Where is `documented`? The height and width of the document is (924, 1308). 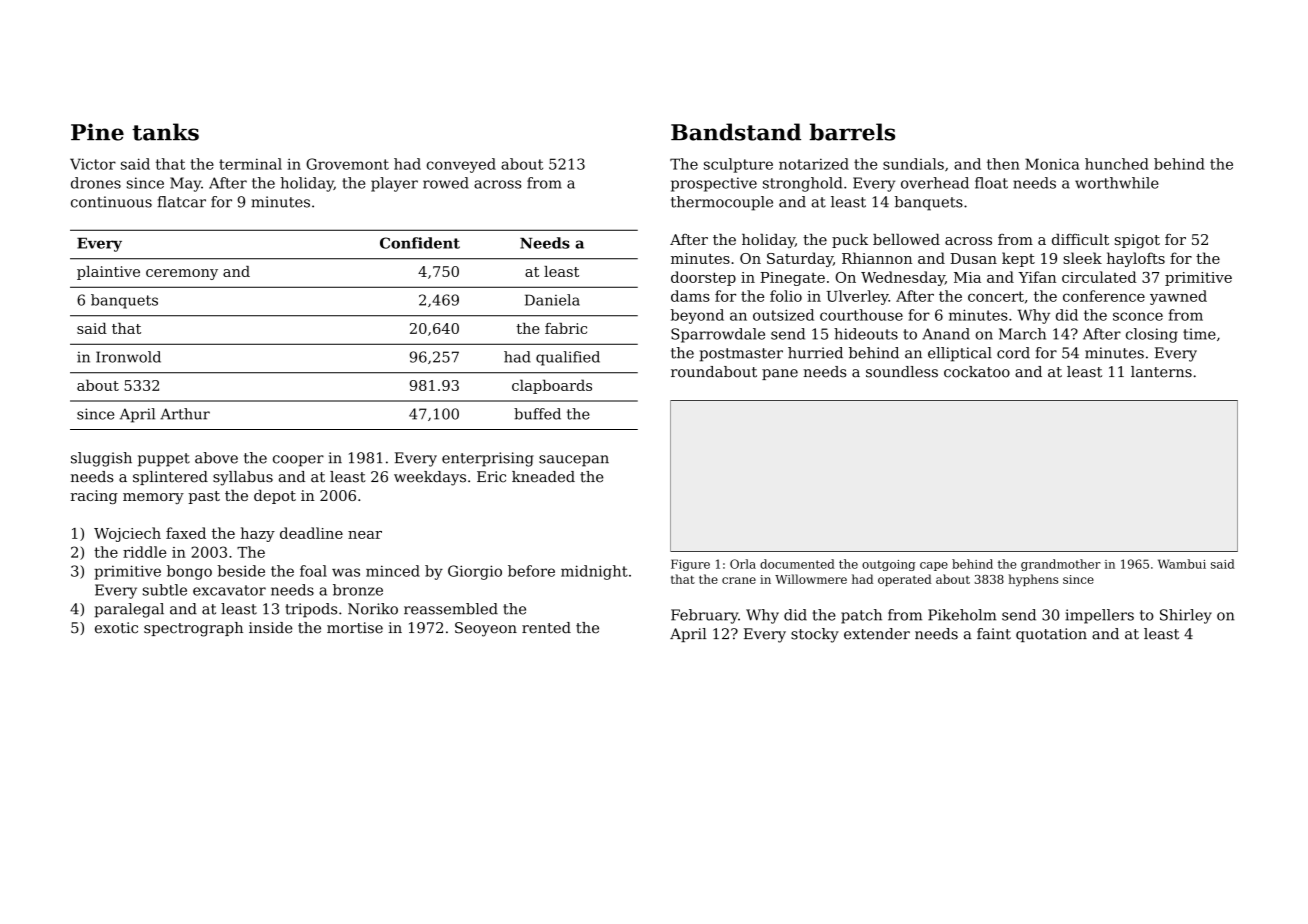
documented is located at coordinates (797, 564).
